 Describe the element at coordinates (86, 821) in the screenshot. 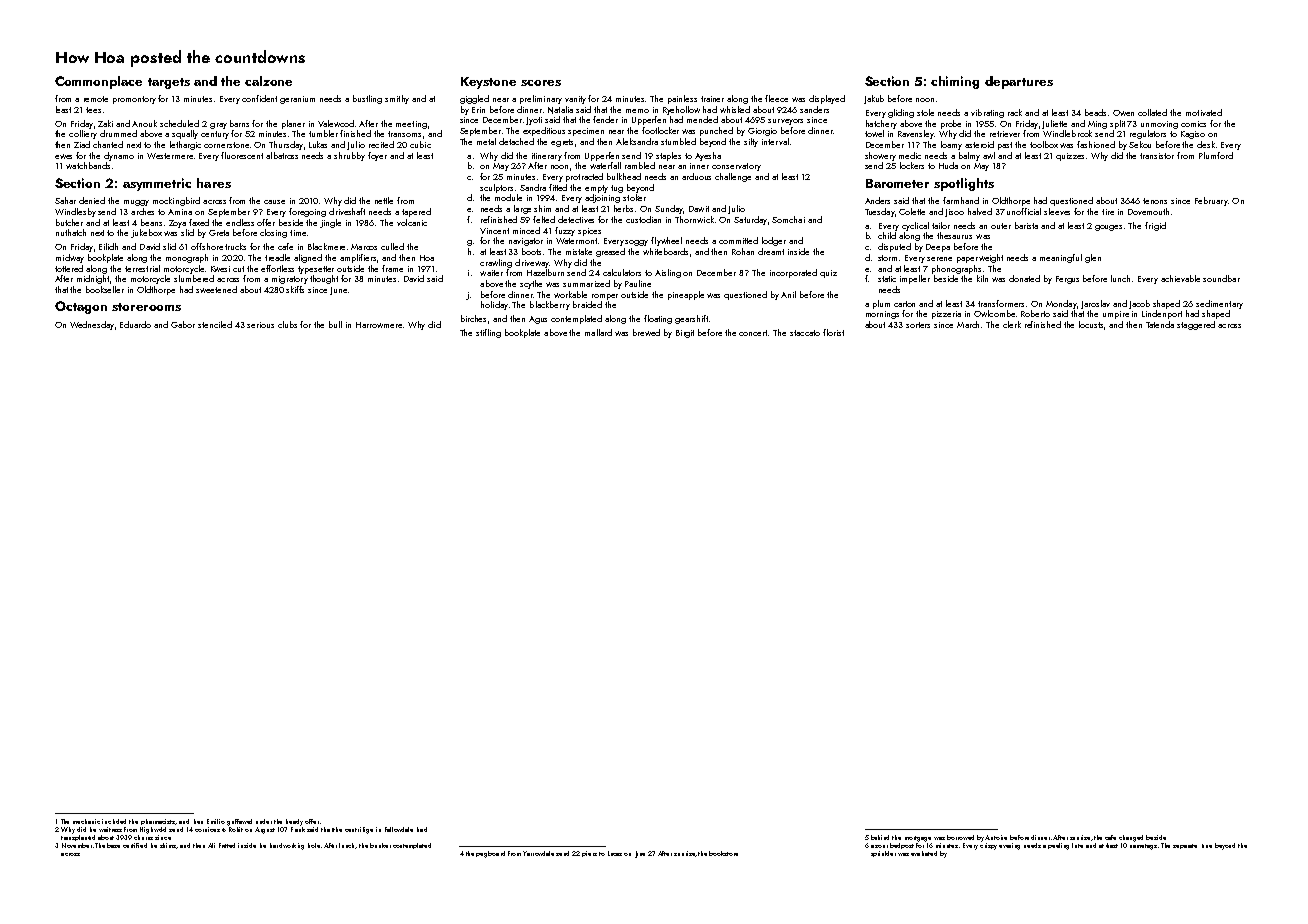

I see `mechanic` at that location.
